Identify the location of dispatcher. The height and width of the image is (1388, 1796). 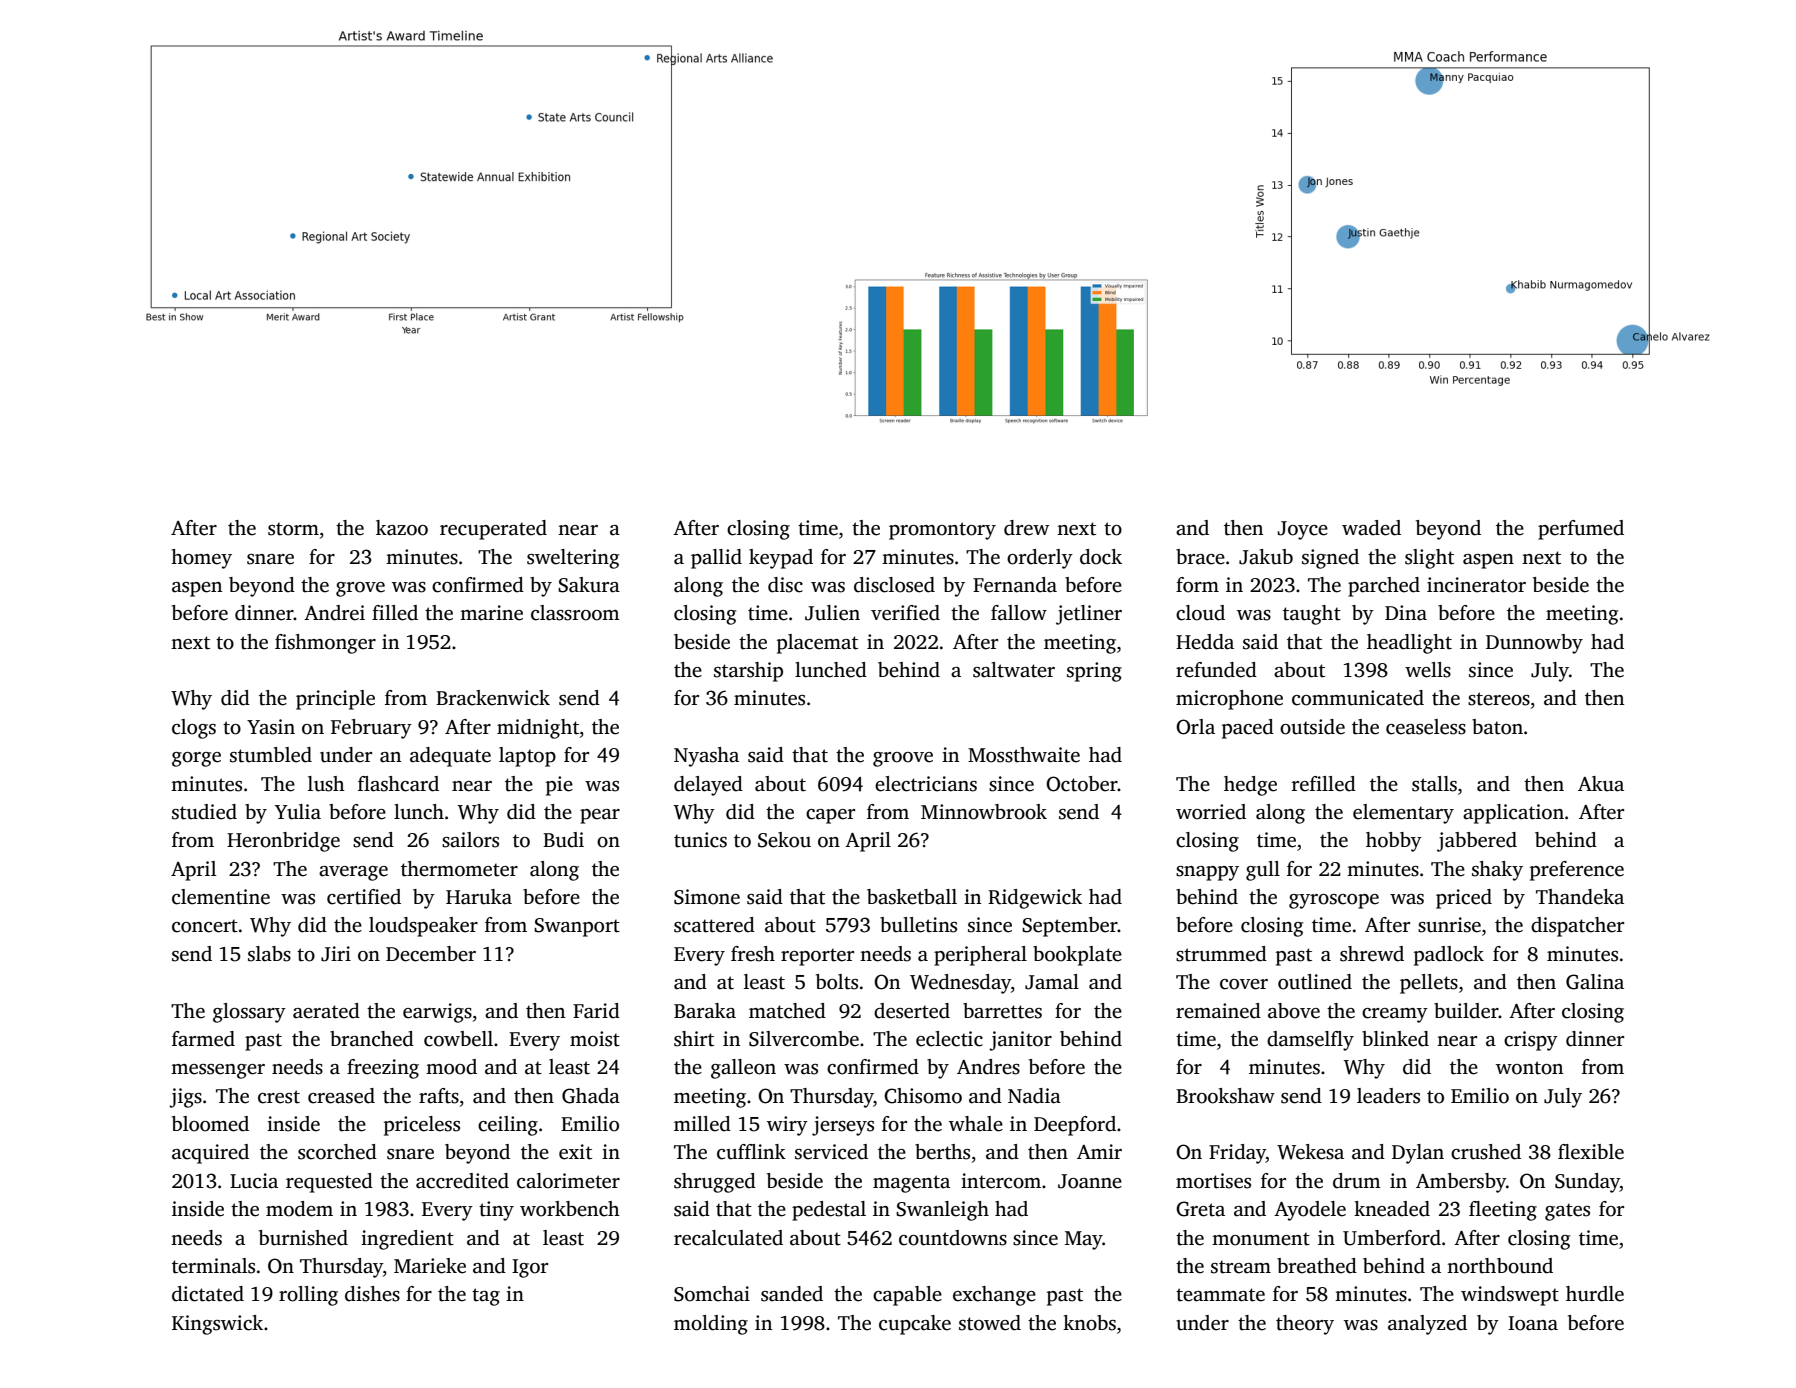
(1577, 927).
